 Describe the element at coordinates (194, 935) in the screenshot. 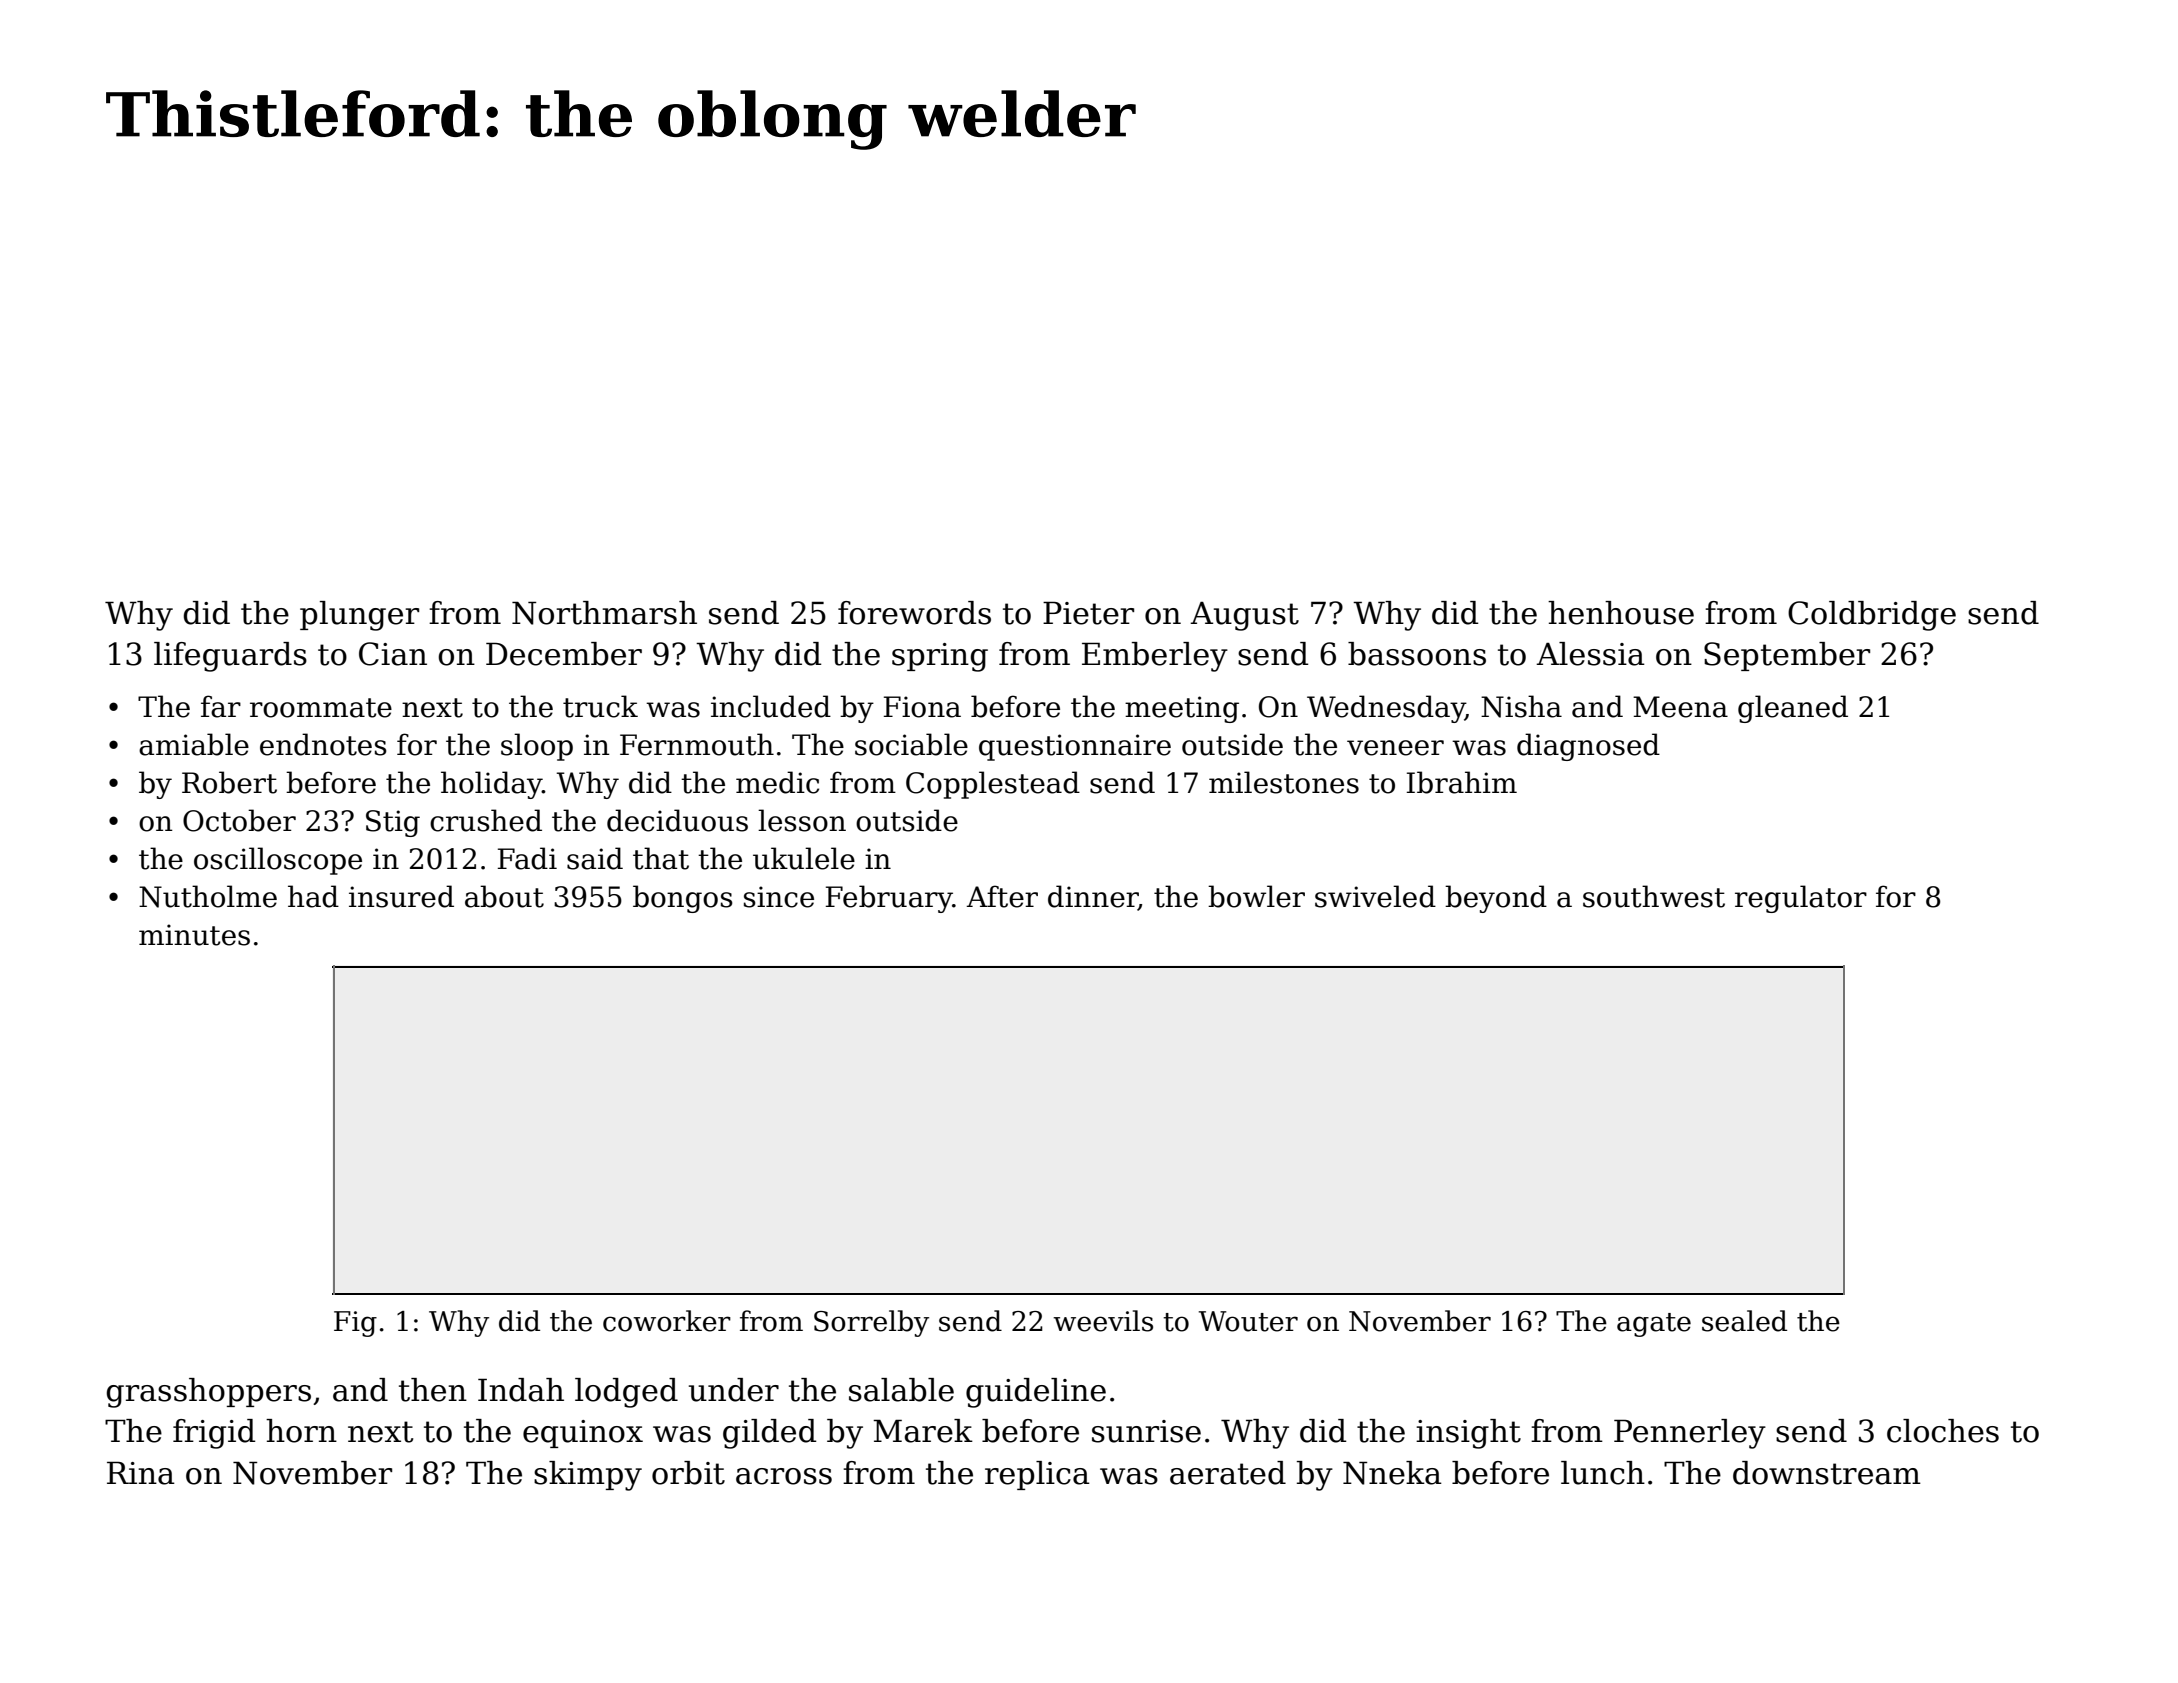

I see `minutes` at that location.
